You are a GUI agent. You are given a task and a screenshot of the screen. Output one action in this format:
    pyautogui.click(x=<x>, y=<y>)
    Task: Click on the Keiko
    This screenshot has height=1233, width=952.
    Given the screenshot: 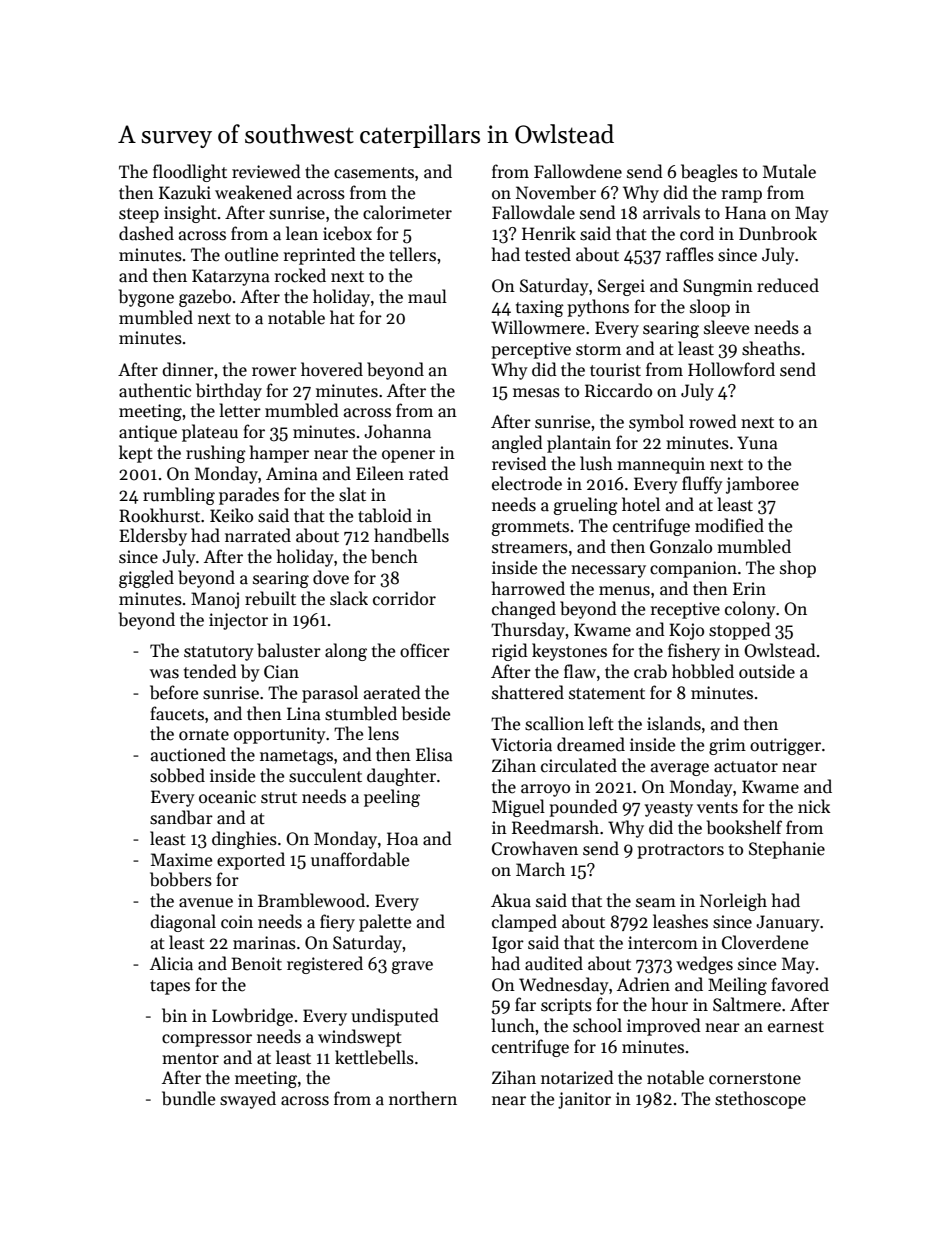 What is the action you would take?
    pyautogui.click(x=231, y=515)
